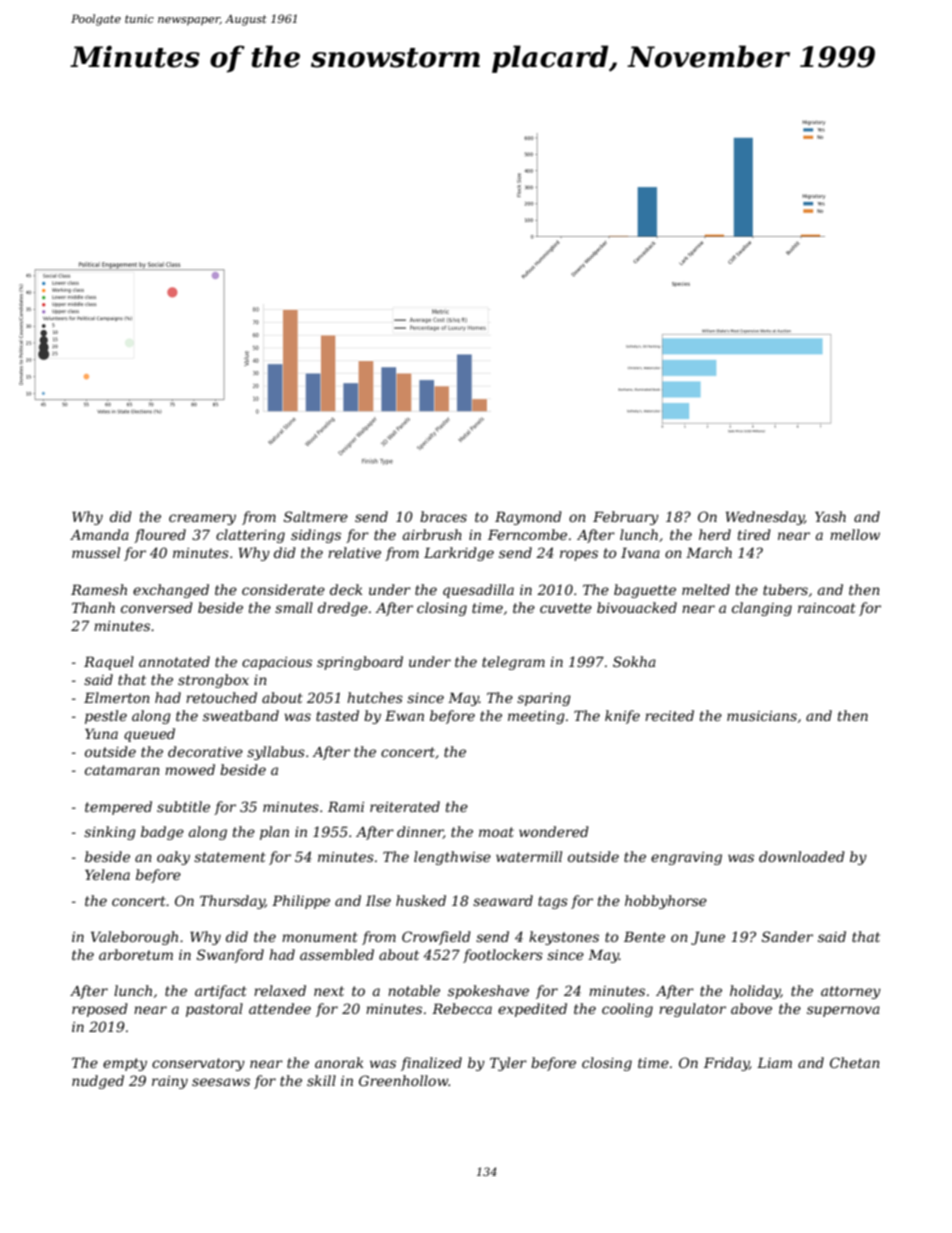 Image resolution: width=952 pixels, height=1233 pixels. What do you see at coordinates (221, 1082) in the page?
I see `seesaws` at bounding box center [221, 1082].
